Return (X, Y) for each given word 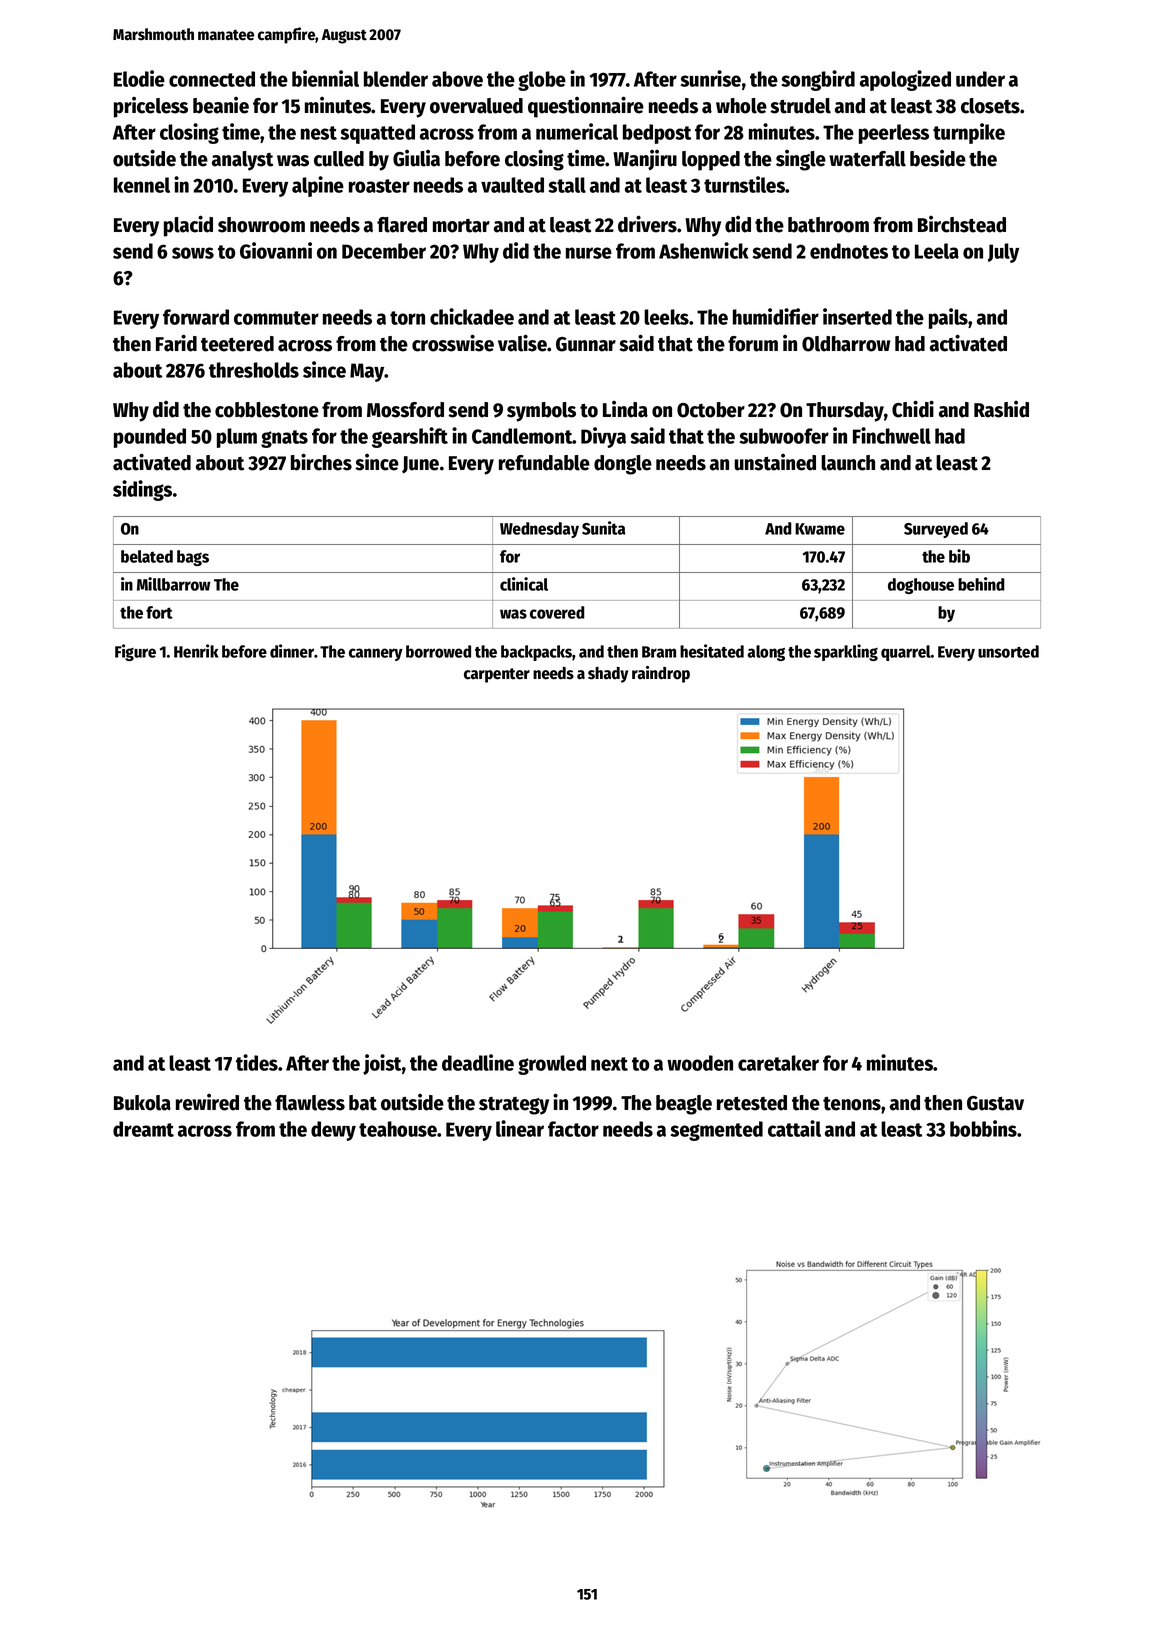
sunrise (710, 78)
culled (339, 159)
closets (990, 106)
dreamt (143, 1129)
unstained (775, 462)
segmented (716, 1131)
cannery (376, 654)
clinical (524, 584)
